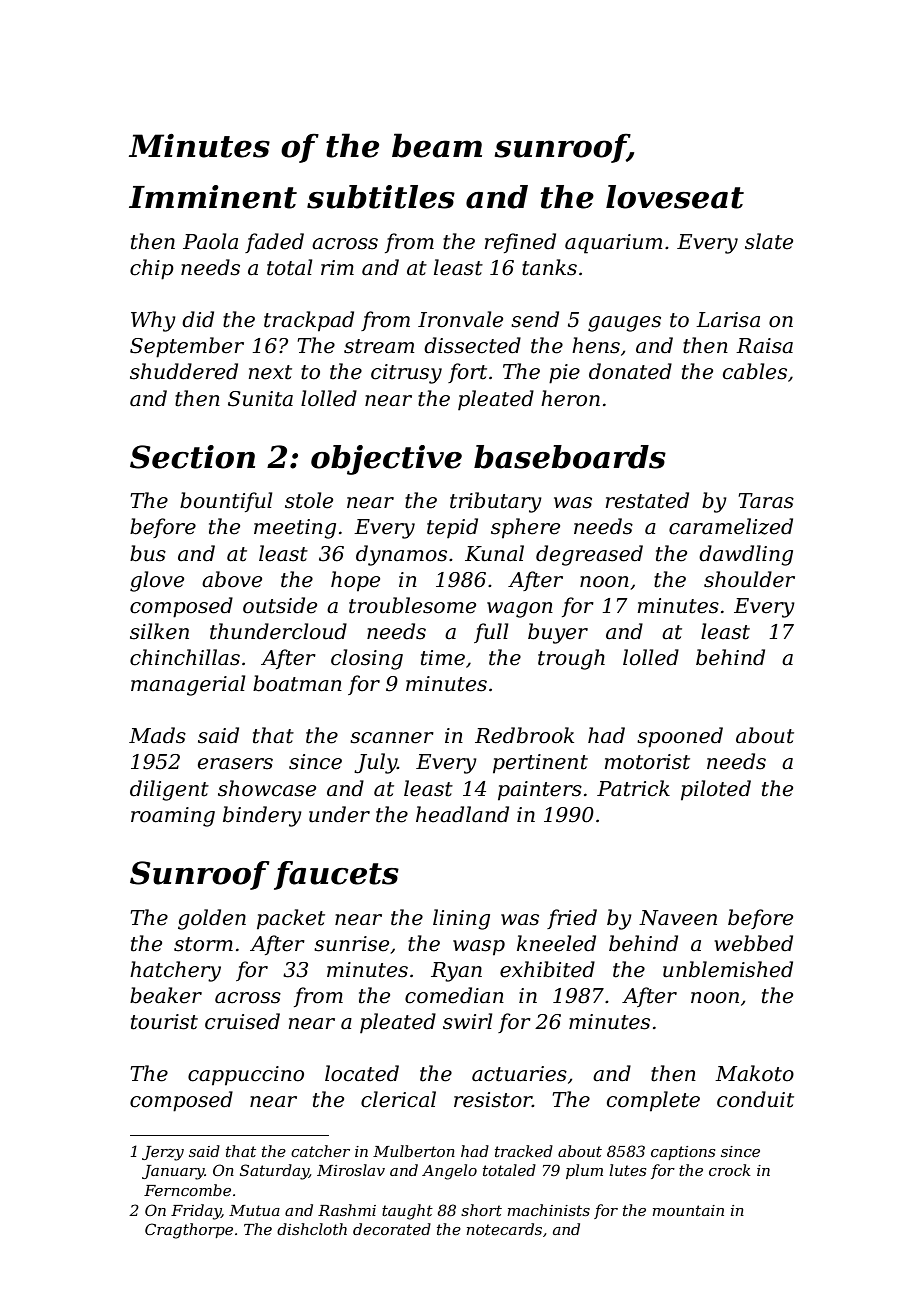  I want to click on Cragthorpe, so click(189, 1231).
